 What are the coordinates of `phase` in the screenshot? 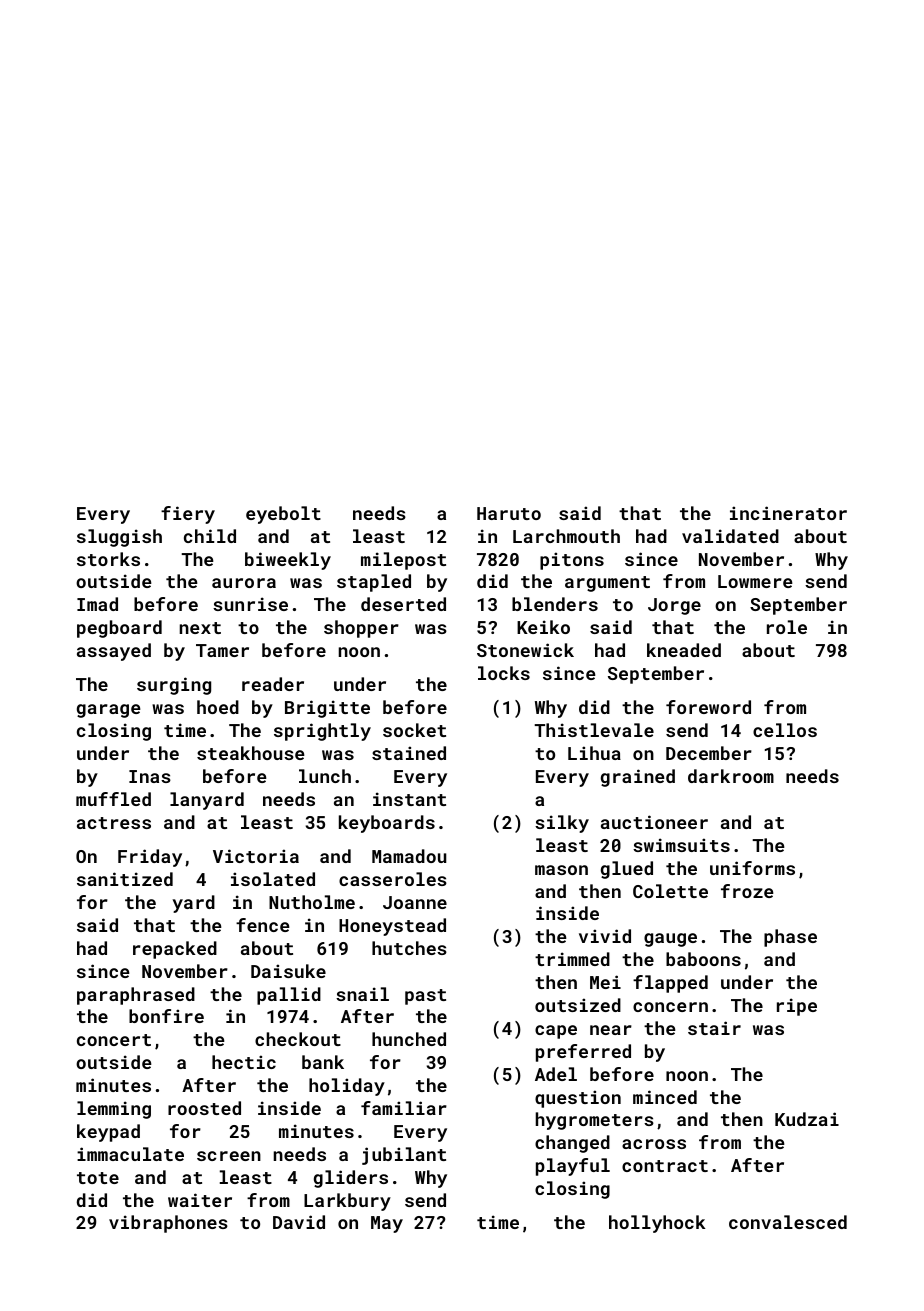 It's located at (790, 938).
